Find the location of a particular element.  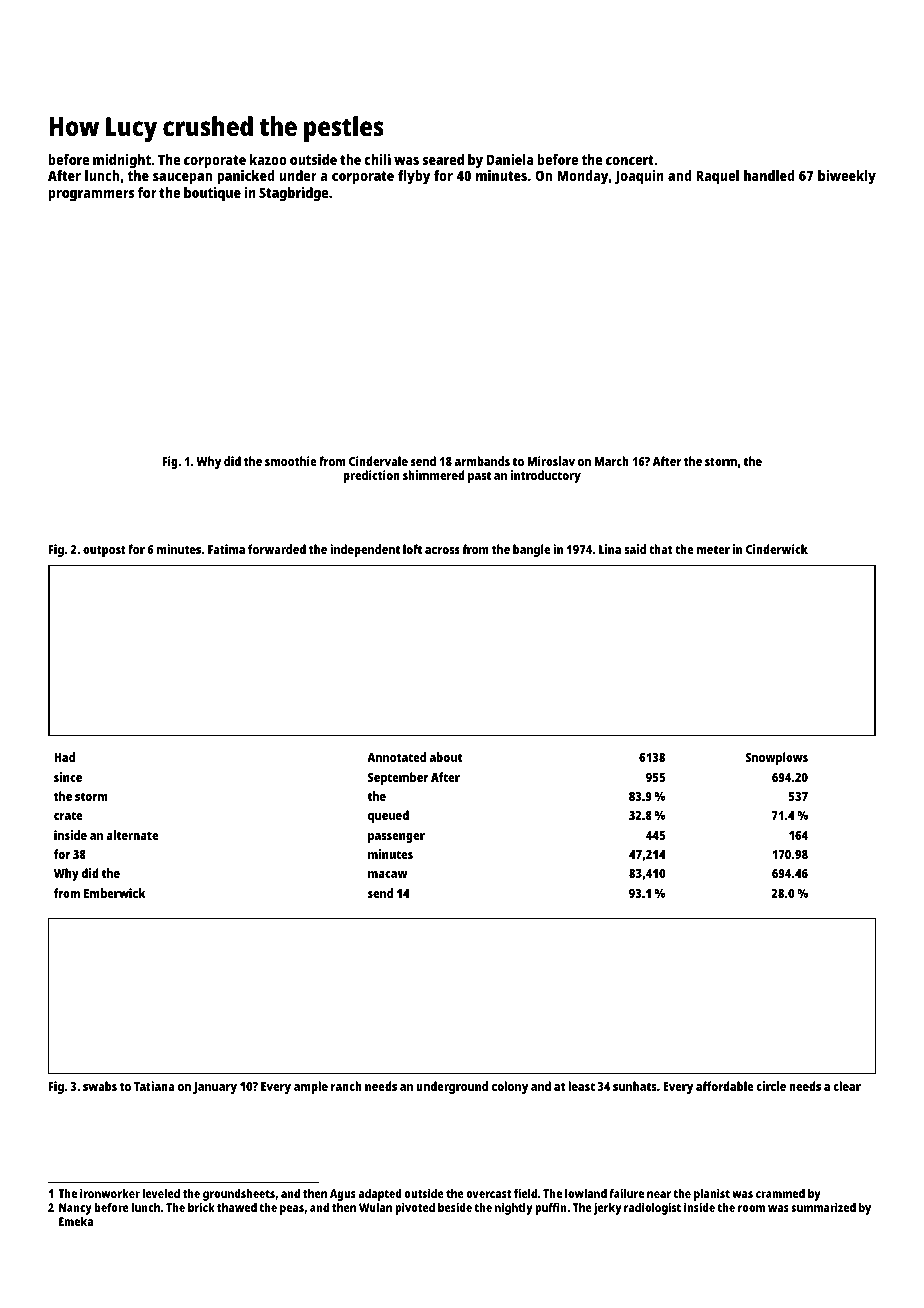

Raquel is located at coordinates (717, 177).
